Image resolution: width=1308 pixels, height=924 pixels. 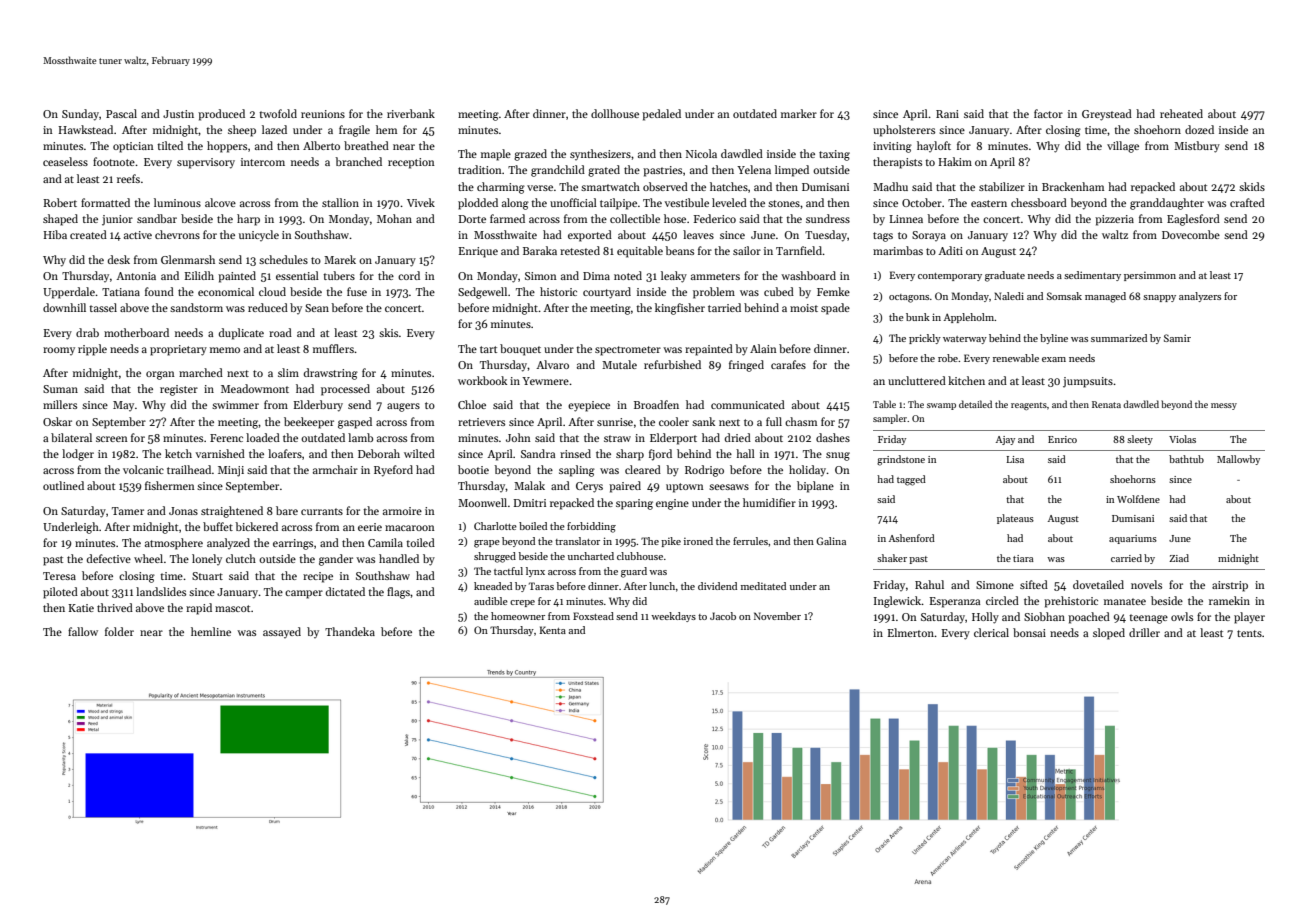 I want to click on aquariums, so click(x=1133, y=539).
